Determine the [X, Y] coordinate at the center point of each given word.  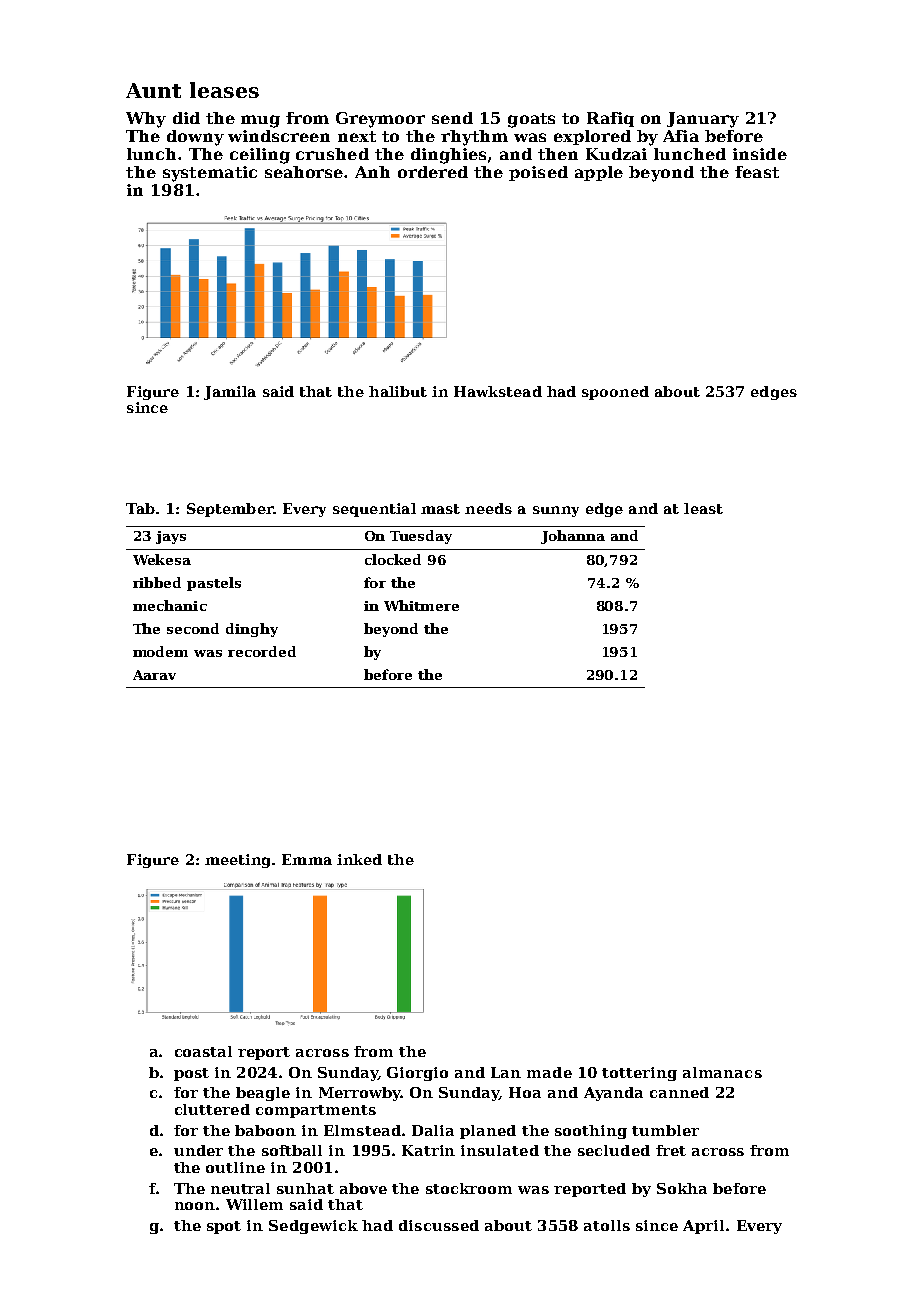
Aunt [153, 90]
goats [531, 120]
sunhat [305, 1188]
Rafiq [610, 119]
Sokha [682, 1188]
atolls [607, 1225]
